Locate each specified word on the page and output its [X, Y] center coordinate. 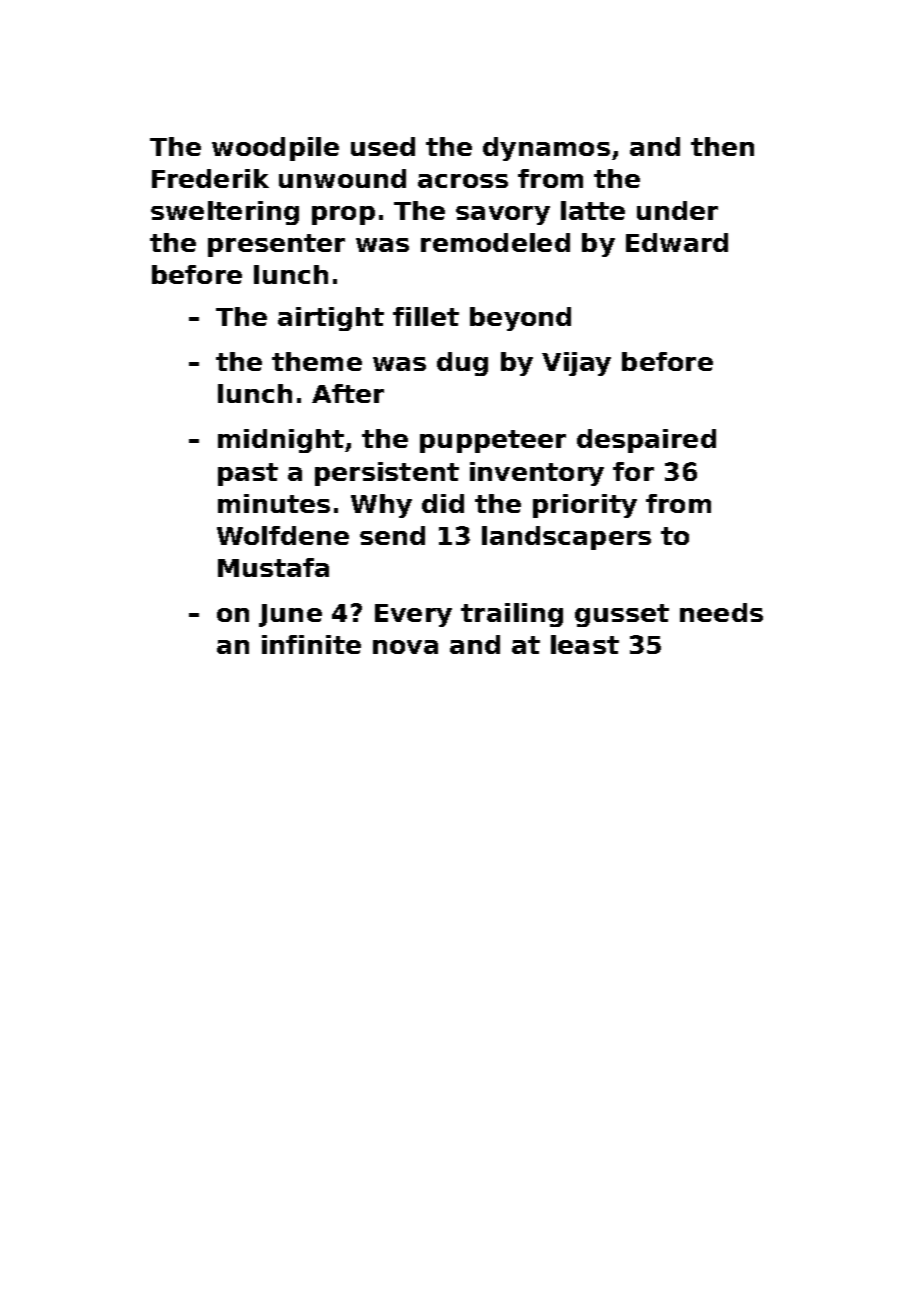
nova [405, 647]
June [290, 615]
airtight [331, 319]
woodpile [275, 149]
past [248, 474]
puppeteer [493, 441]
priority [585, 506]
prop [343, 215]
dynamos [546, 149]
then [722, 146]
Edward [677, 242]
